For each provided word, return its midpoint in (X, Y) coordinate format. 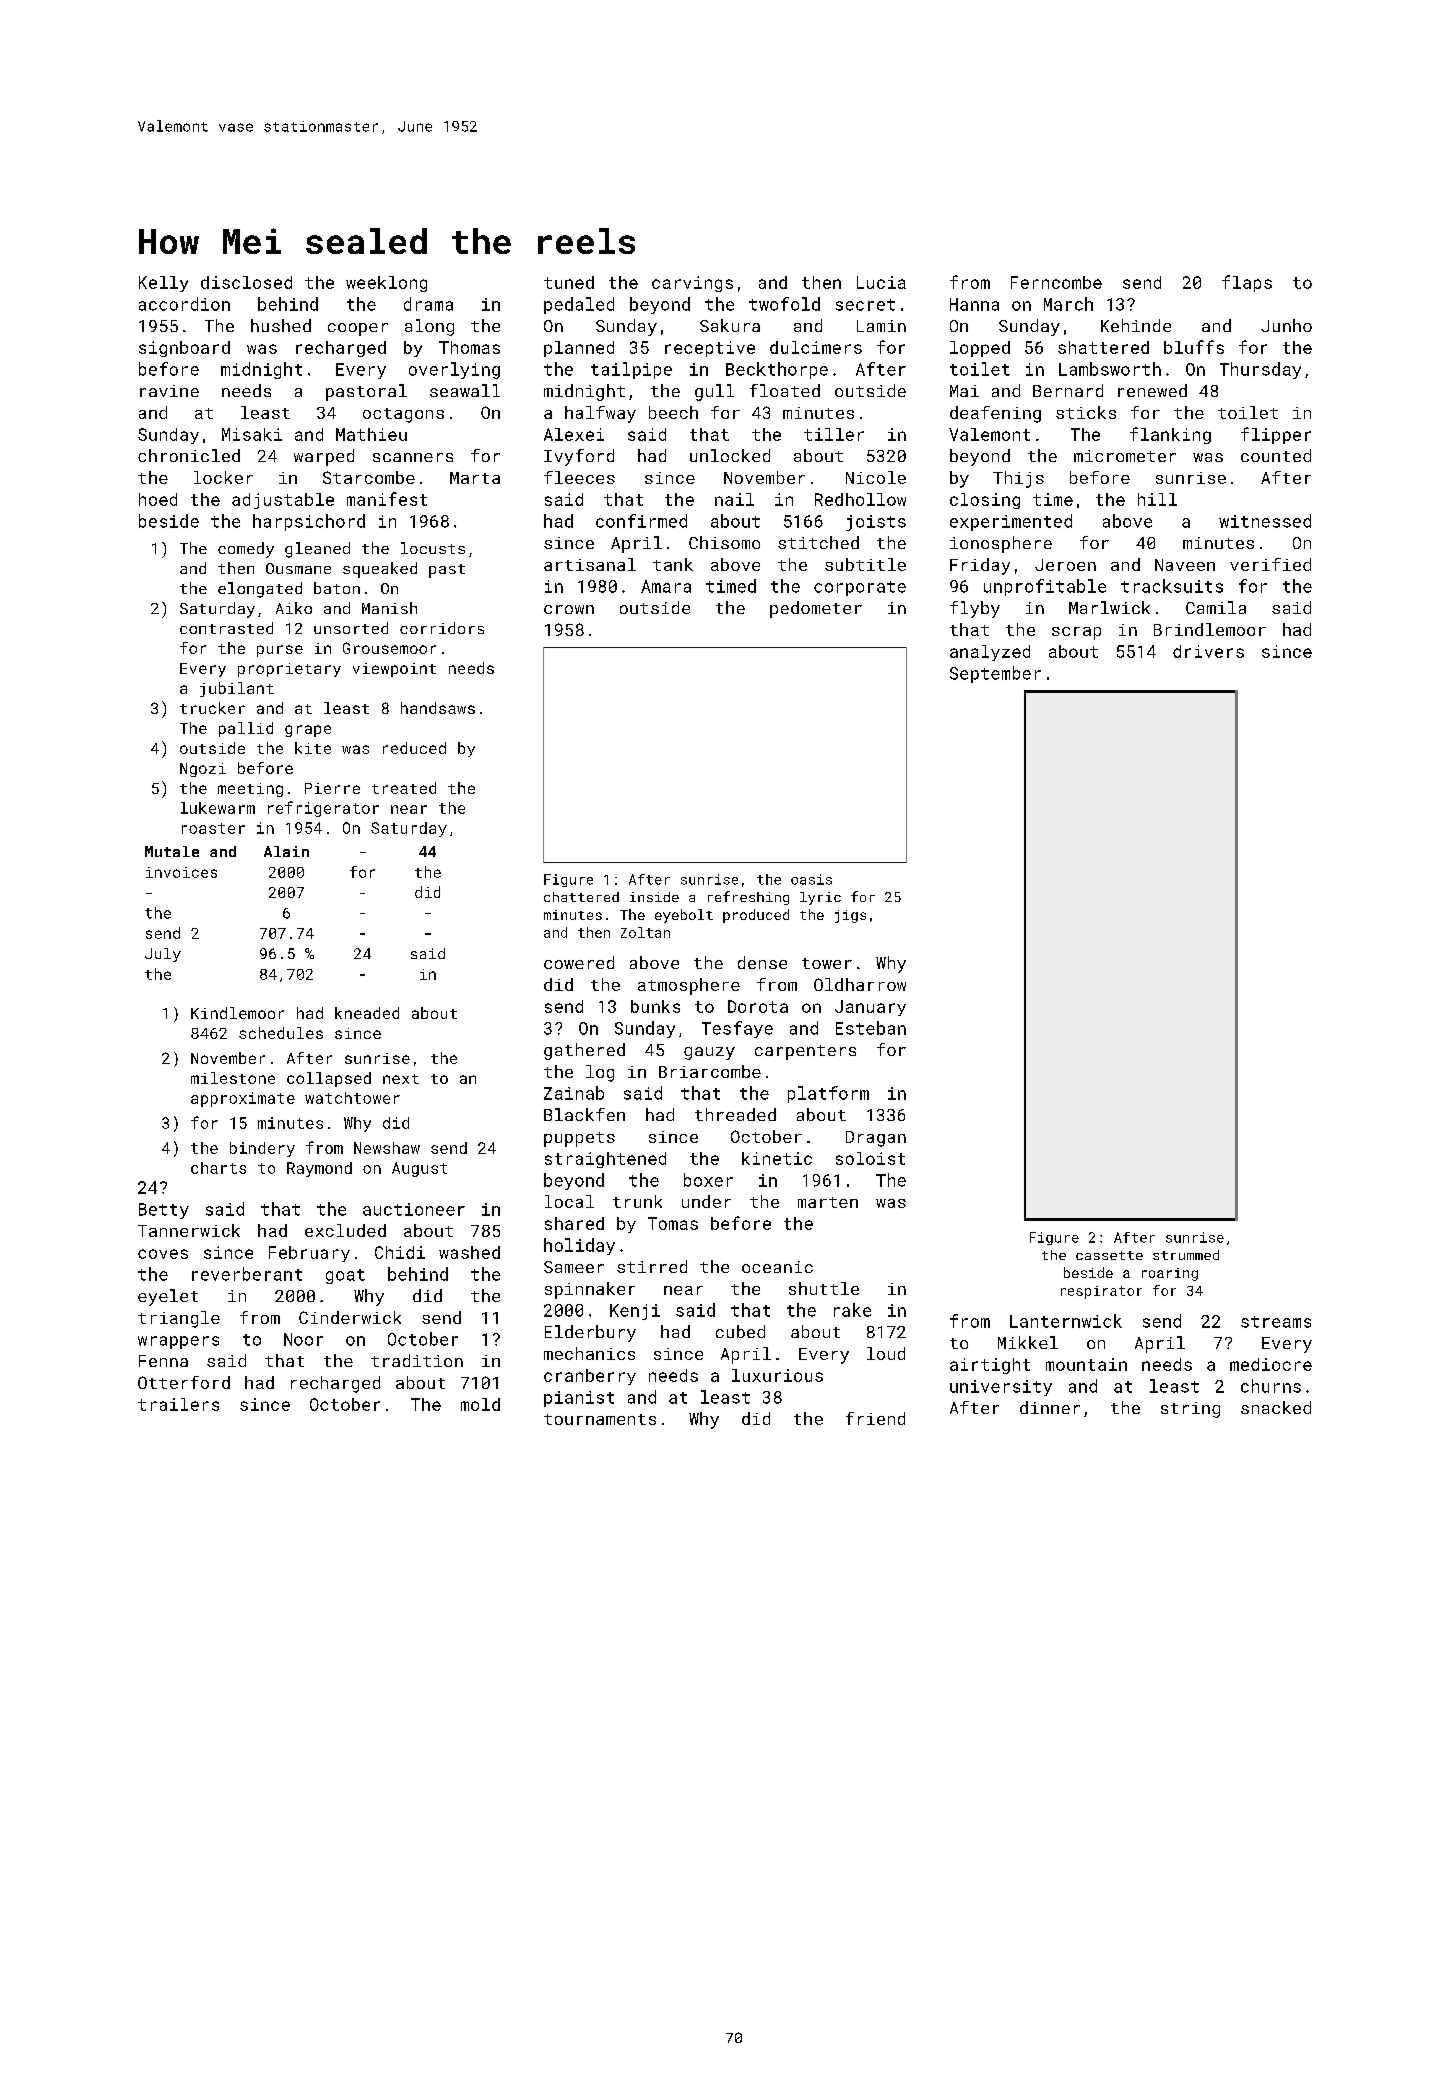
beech (673, 412)
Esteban (871, 1028)
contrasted (226, 628)
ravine (169, 391)
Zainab (574, 1093)
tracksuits (1172, 586)
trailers (178, 1404)
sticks (1086, 412)
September (995, 674)
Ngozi (203, 770)
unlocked (730, 455)
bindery (262, 1149)
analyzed (990, 653)
